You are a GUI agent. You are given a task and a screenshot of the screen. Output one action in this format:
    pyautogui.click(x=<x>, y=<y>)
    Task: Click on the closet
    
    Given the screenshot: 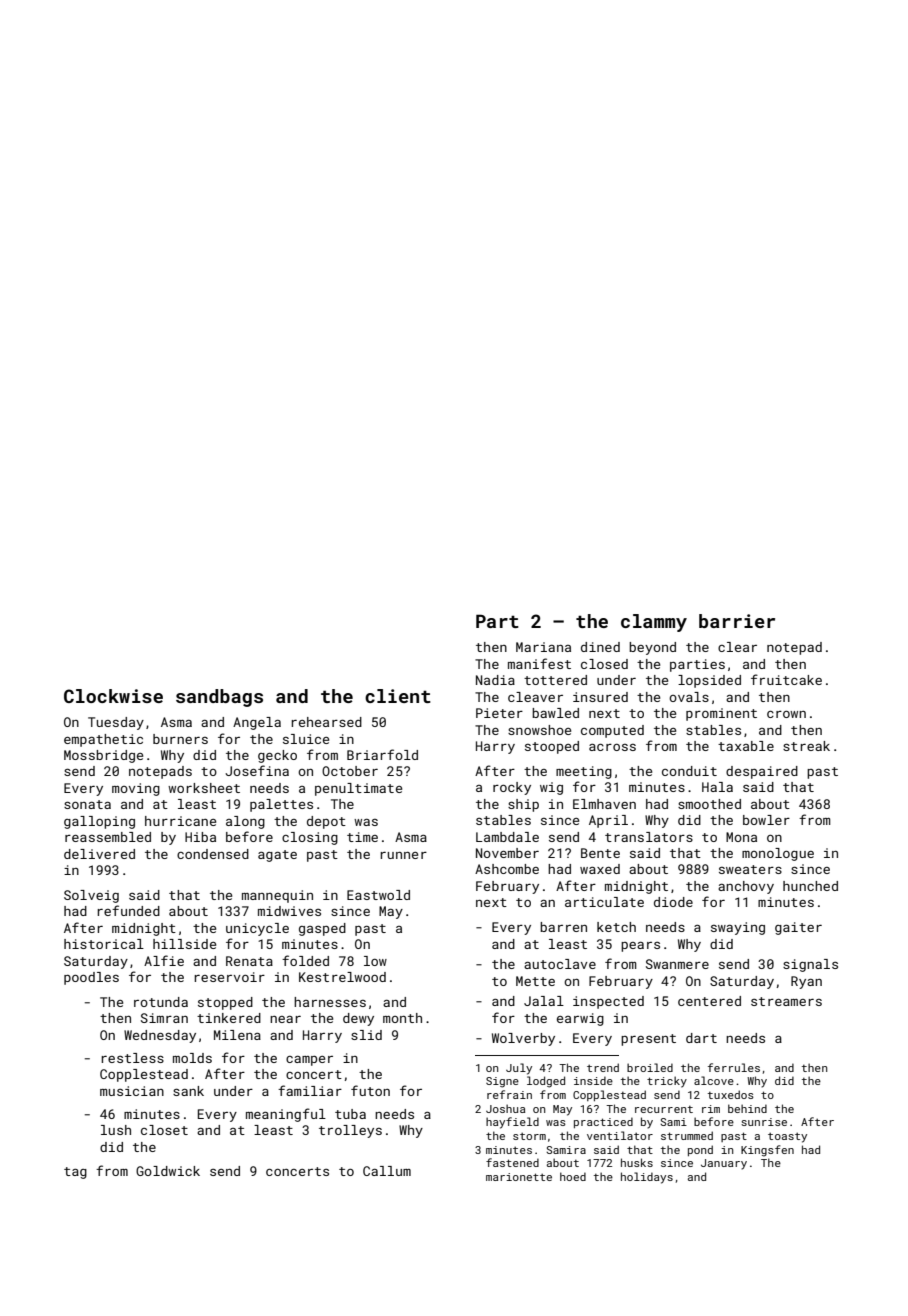 What is the action you would take?
    pyautogui.click(x=164, y=1130)
